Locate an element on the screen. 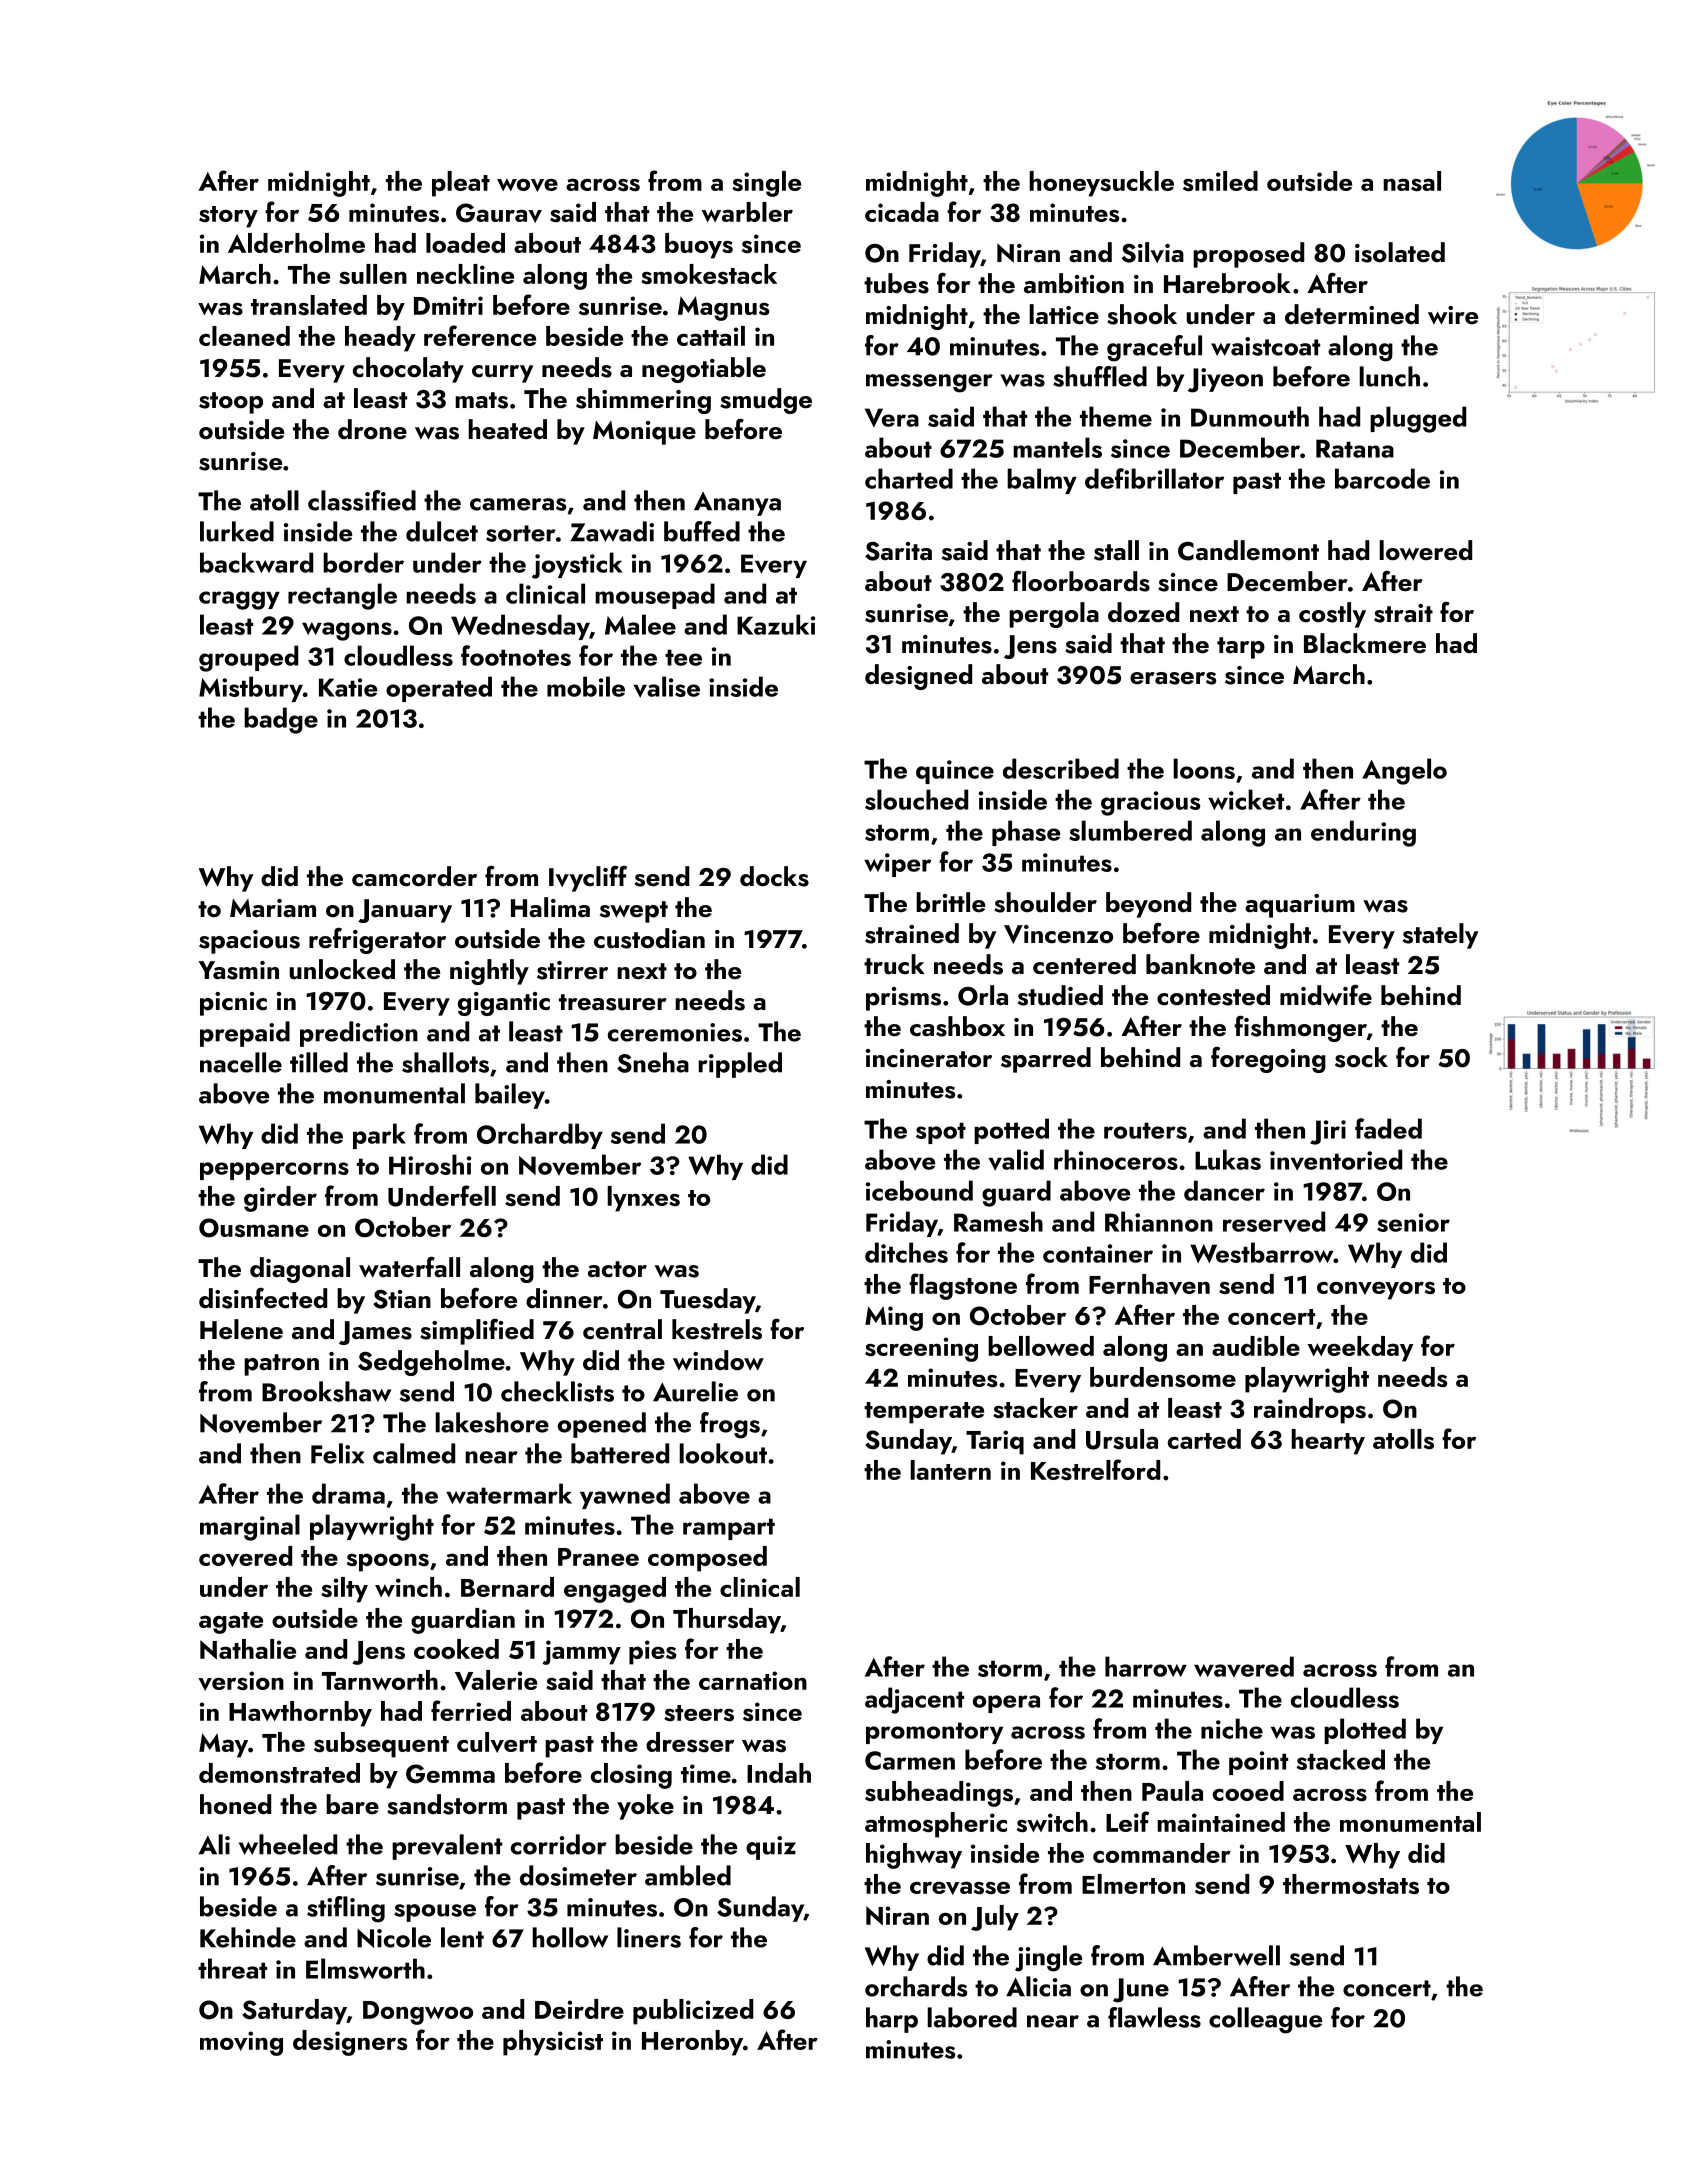 This screenshot has width=1683, height=2178. Sarita is located at coordinates (898, 551).
